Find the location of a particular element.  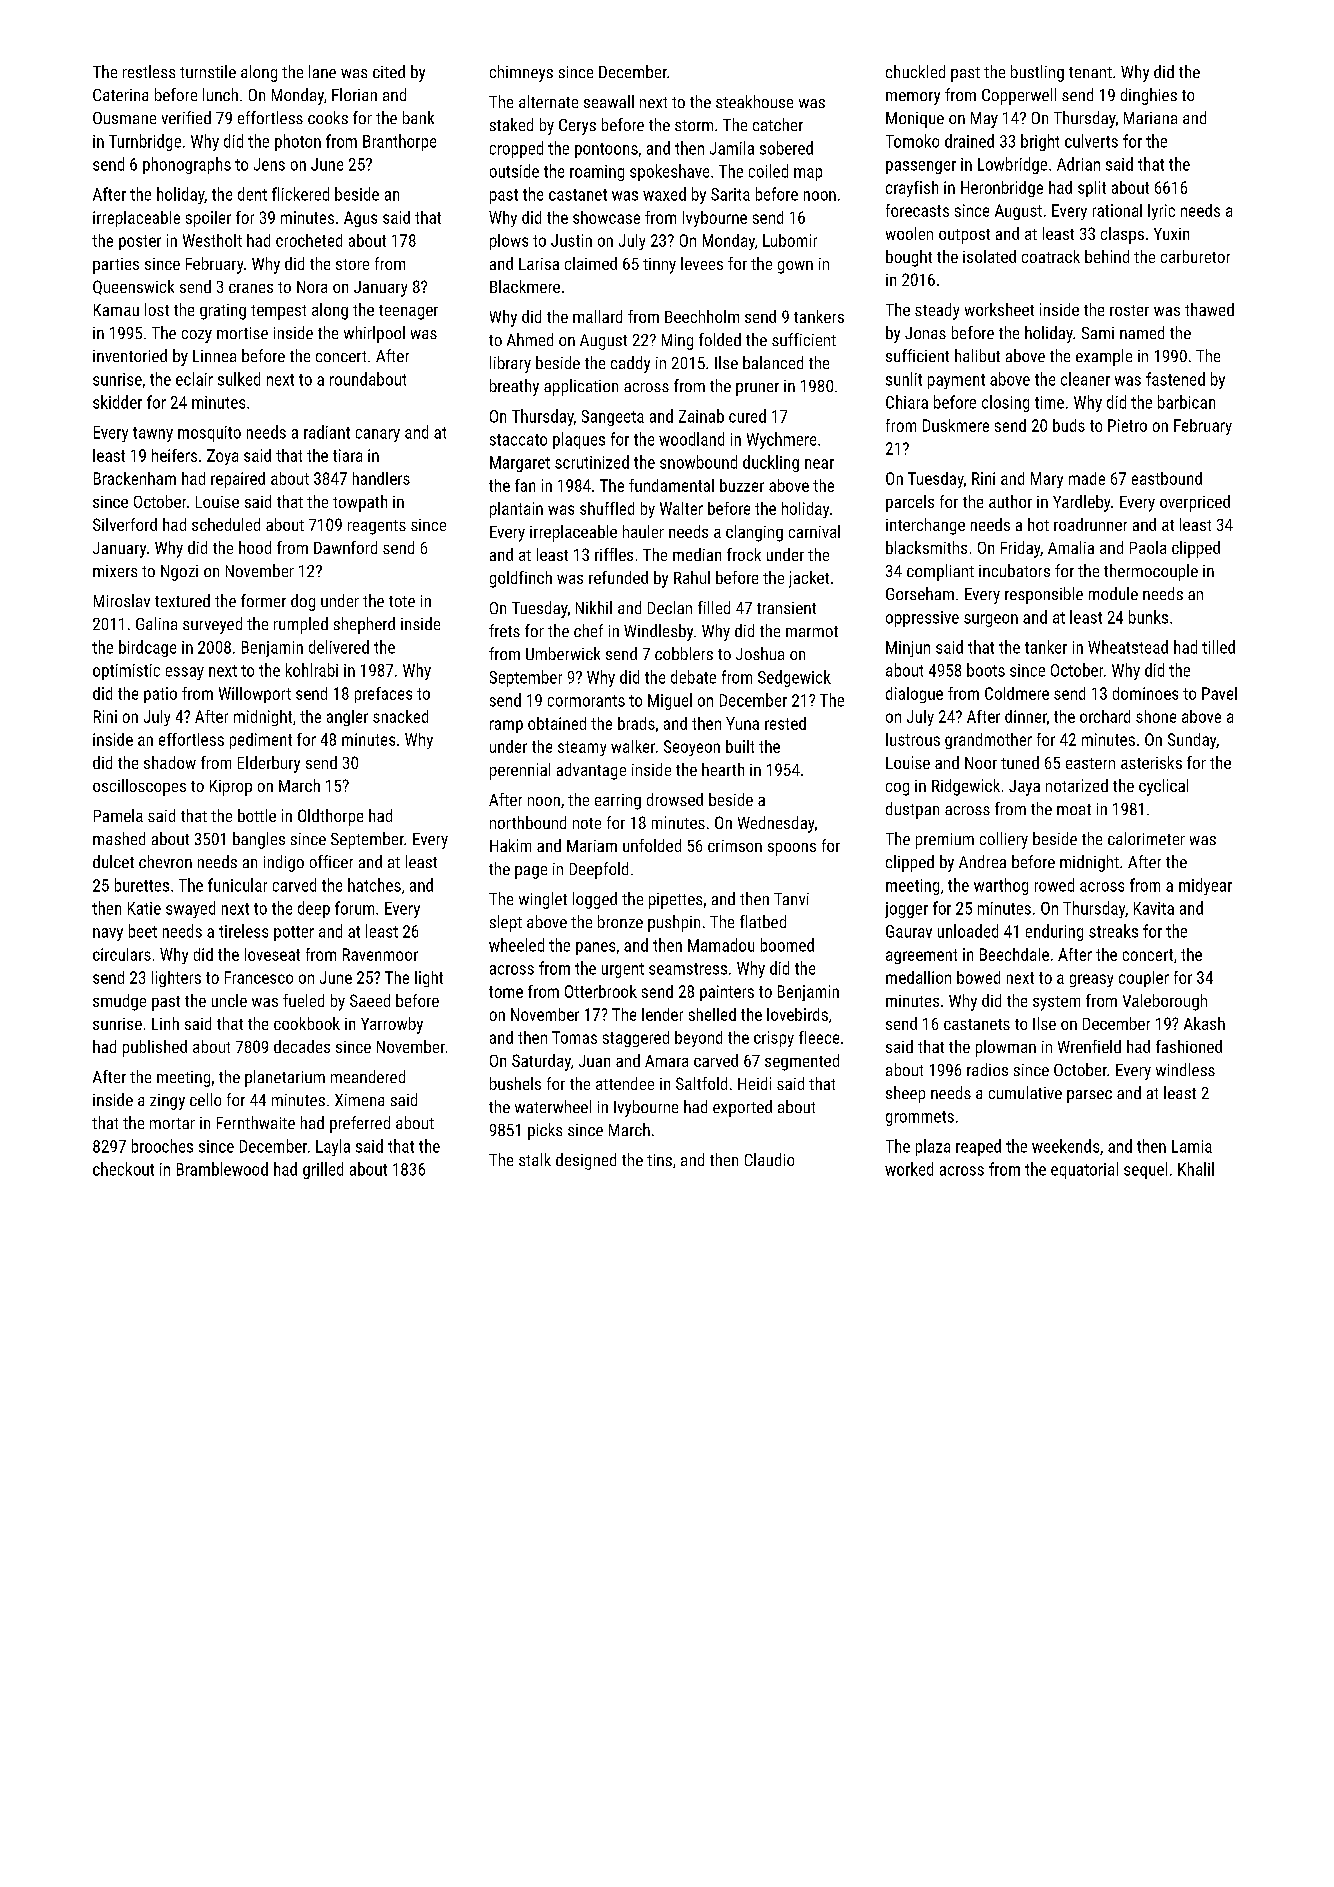

store is located at coordinates (352, 264).
